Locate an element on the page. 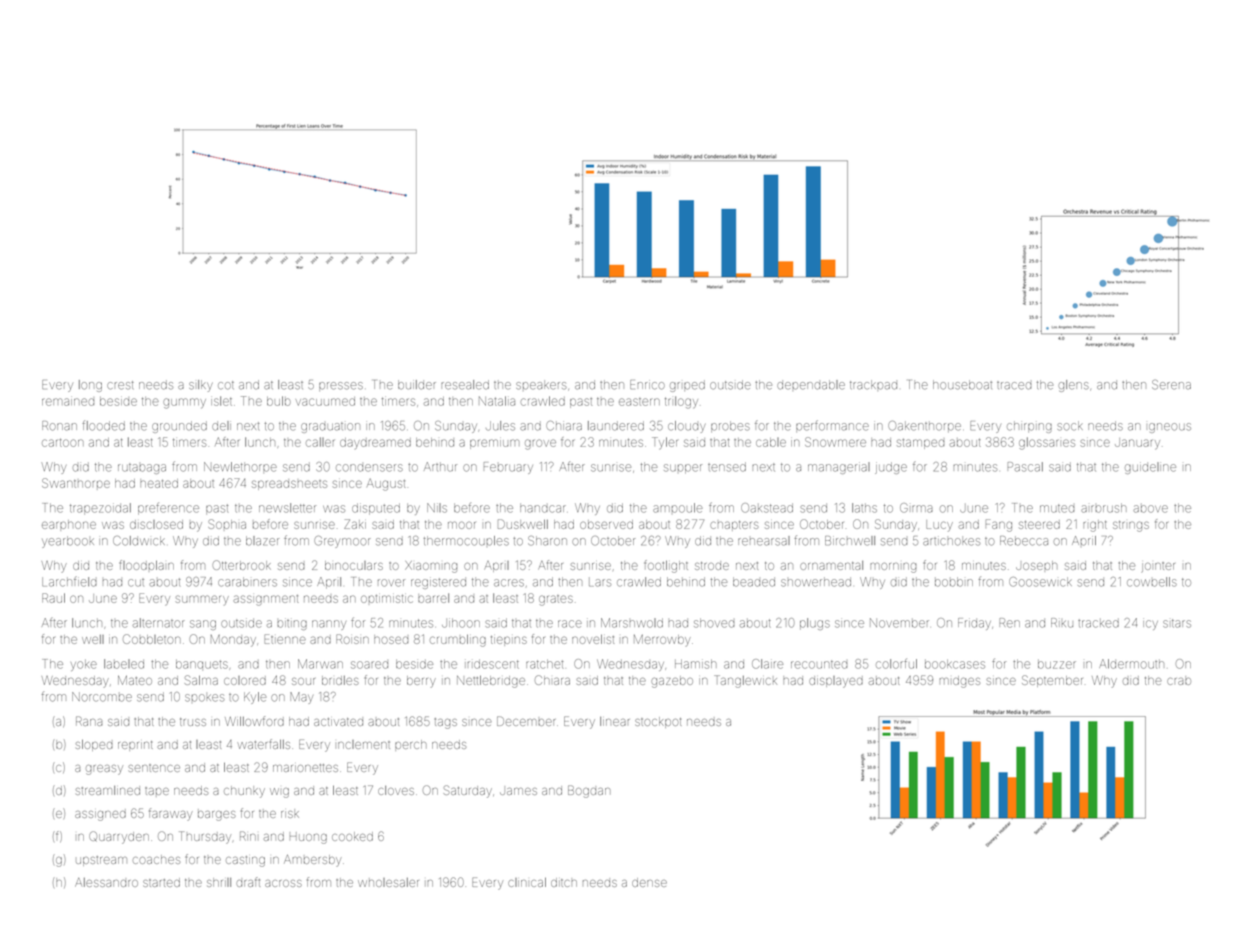 The width and height of the image is (1233, 952). midges is located at coordinates (960, 682).
